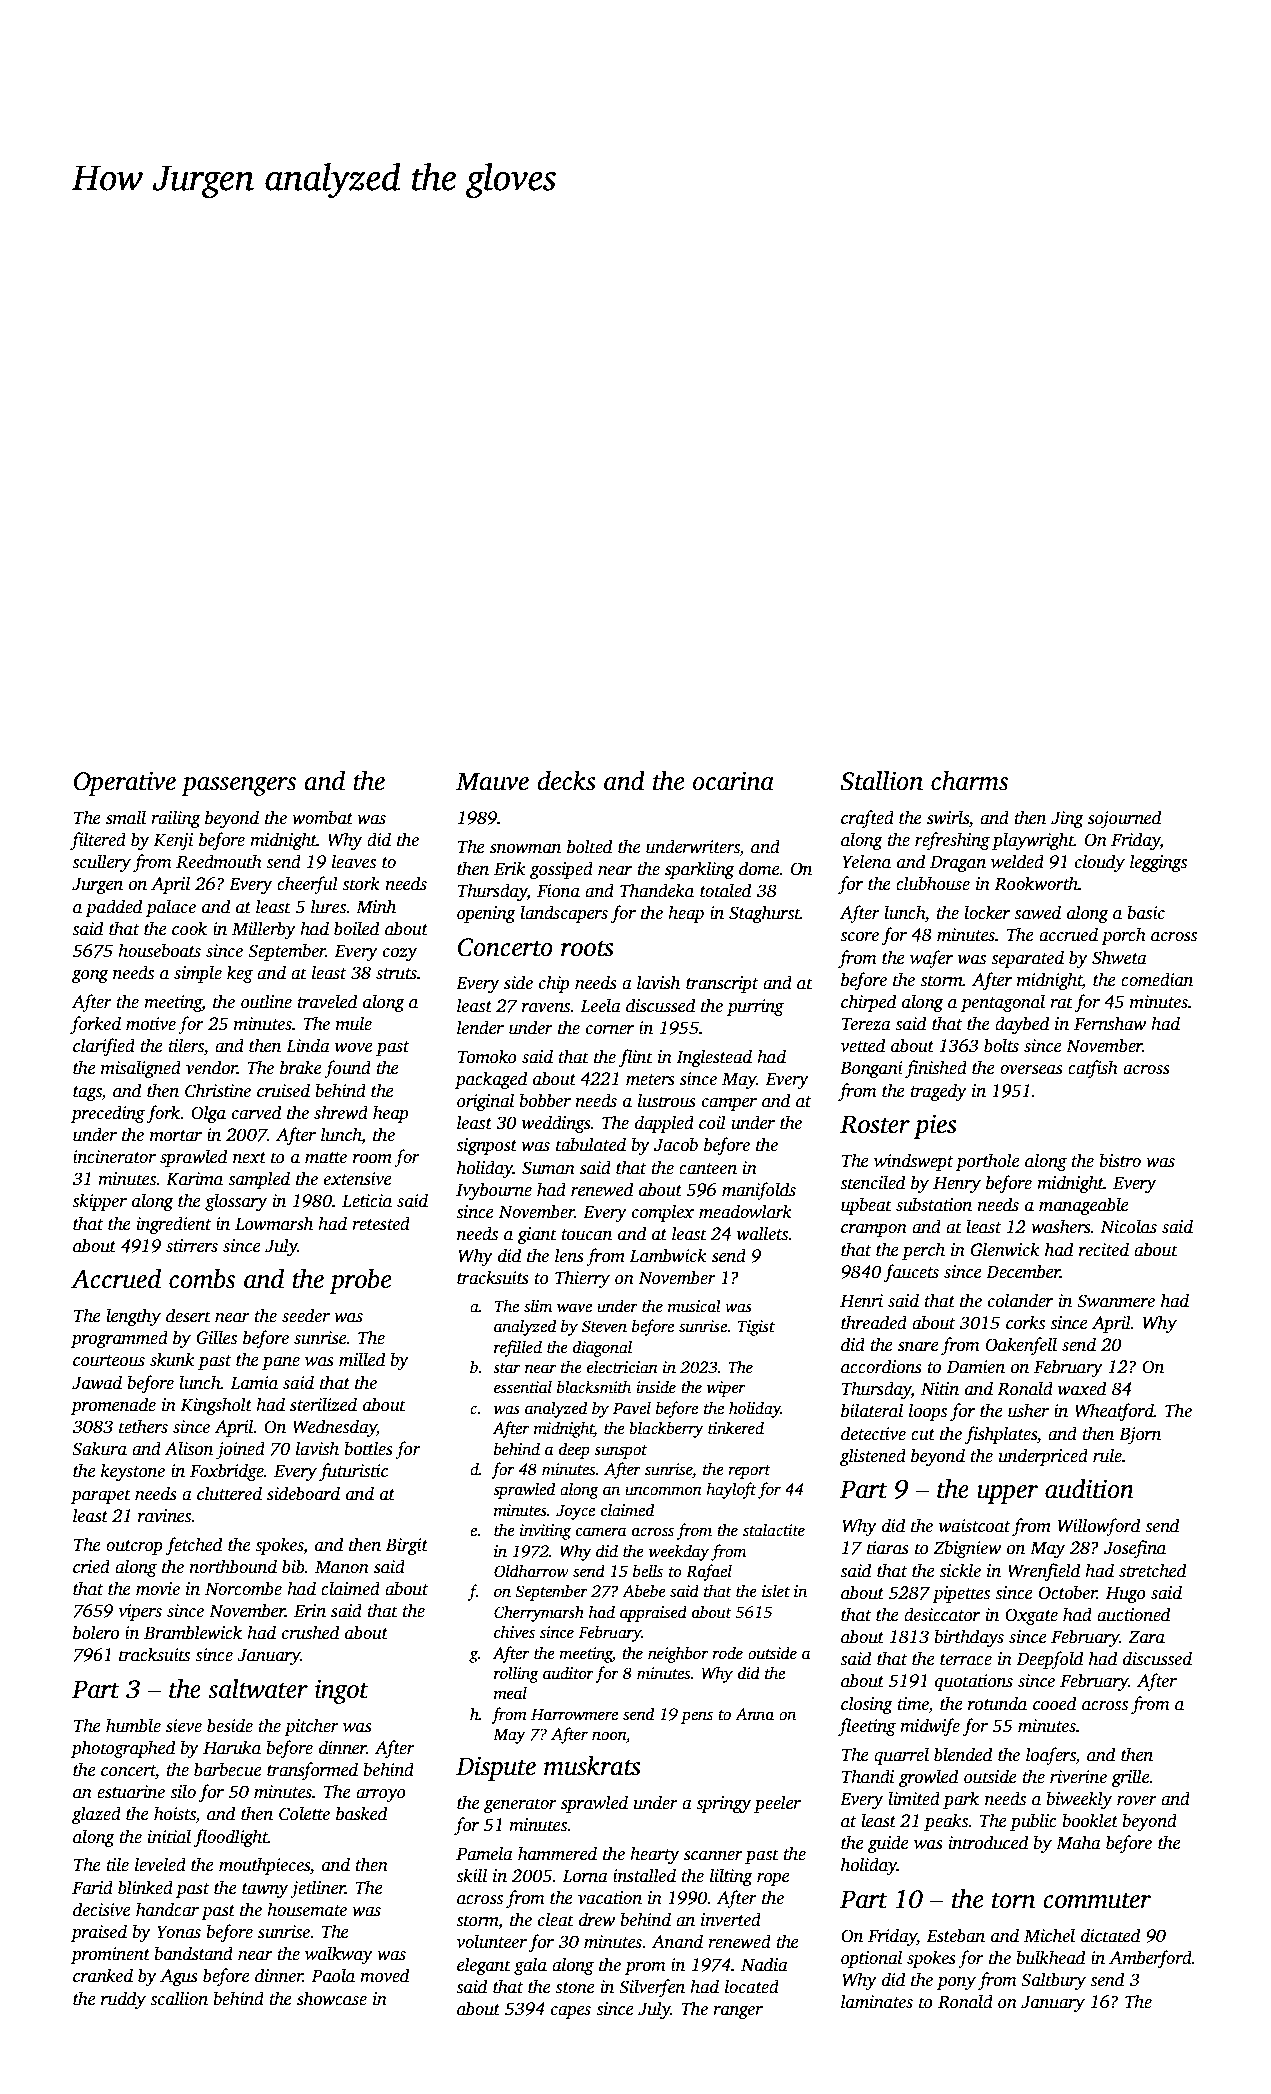 Image resolution: width=1271 pixels, height=2094 pixels. I want to click on passengers, so click(238, 786).
